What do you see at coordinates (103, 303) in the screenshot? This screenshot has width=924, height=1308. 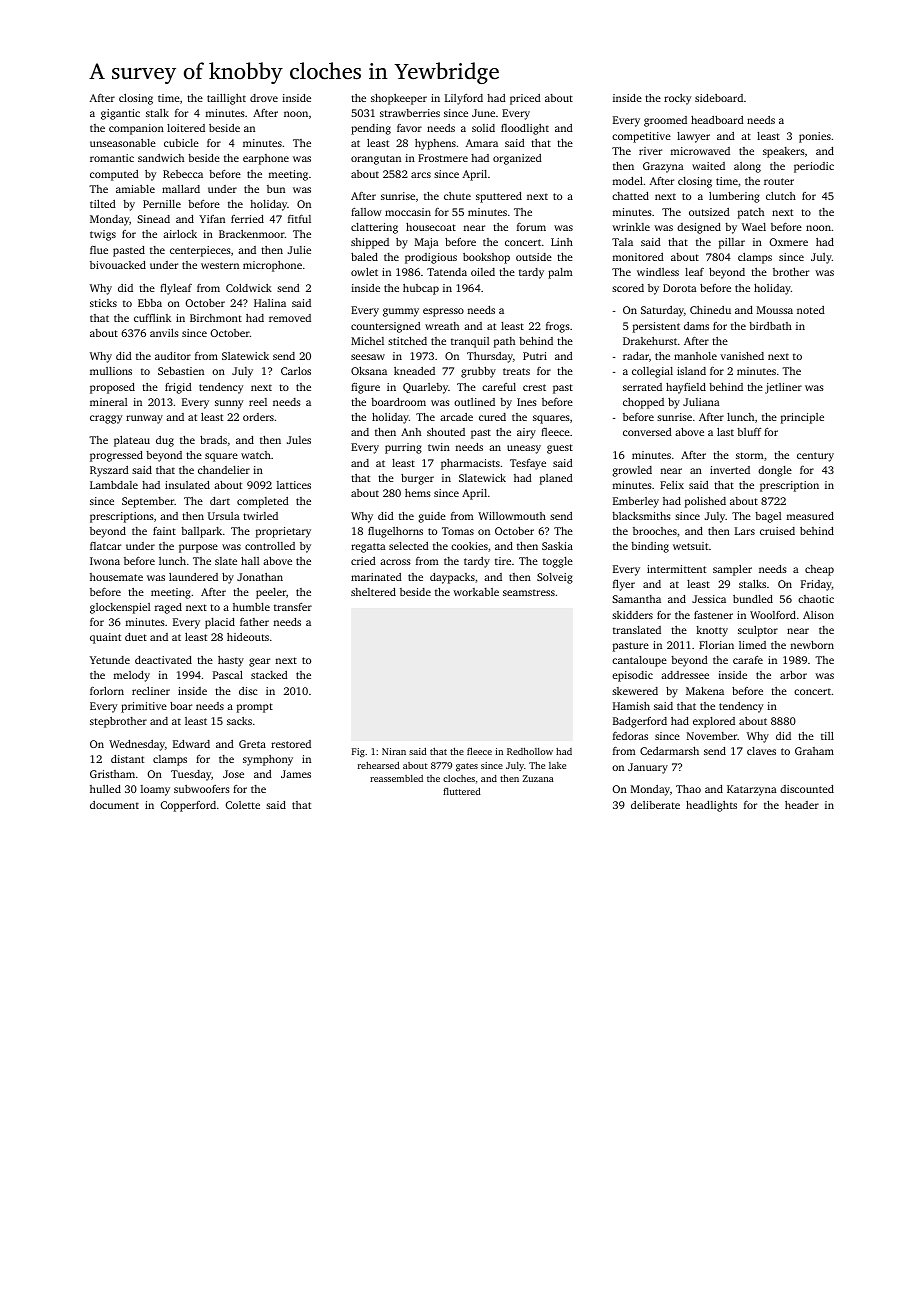 I see `sticks` at bounding box center [103, 303].
